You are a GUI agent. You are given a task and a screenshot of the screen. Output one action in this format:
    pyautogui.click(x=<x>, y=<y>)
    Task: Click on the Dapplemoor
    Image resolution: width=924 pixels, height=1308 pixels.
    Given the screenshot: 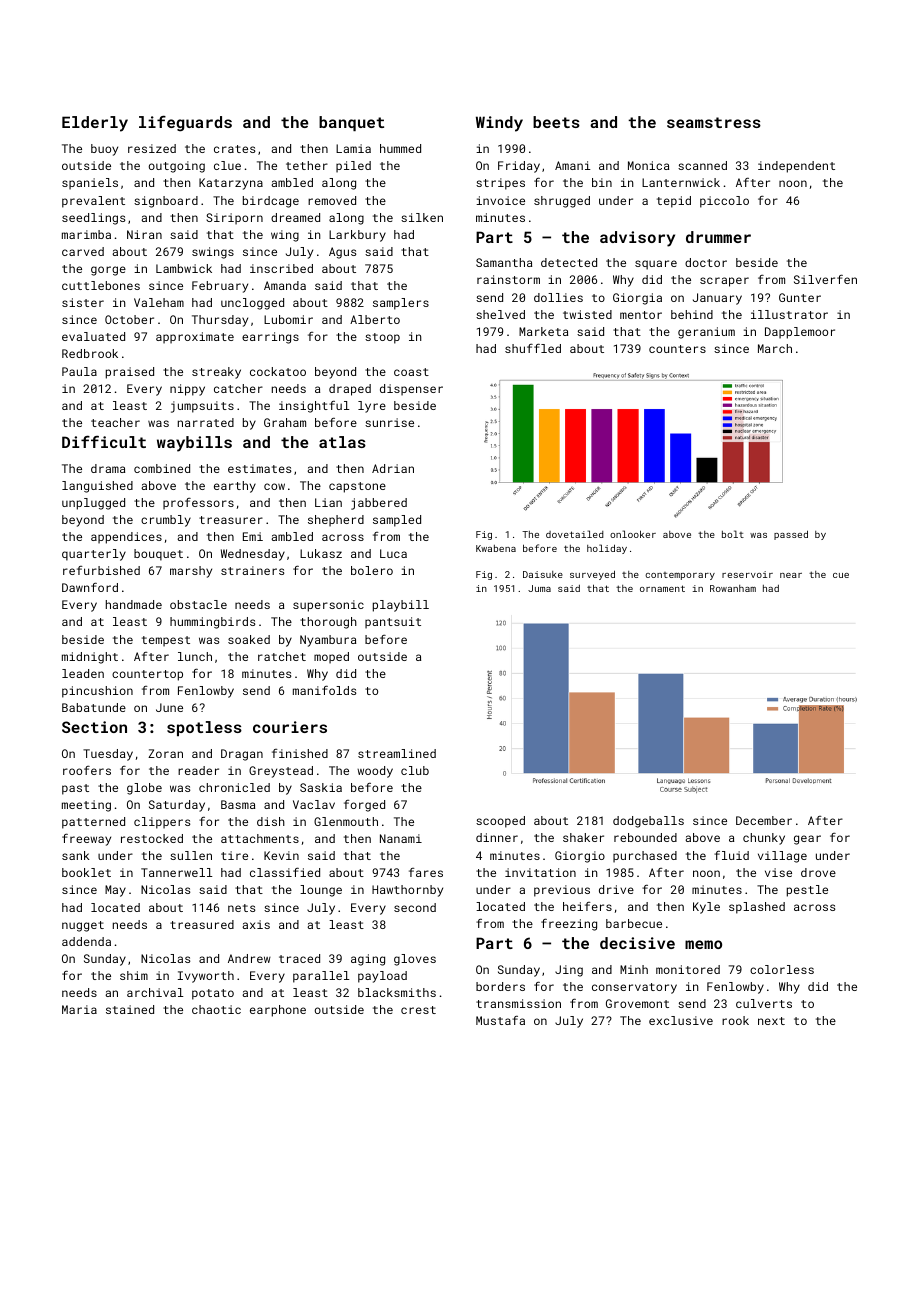 What is the action you would take?
    pyautogui.click(x=800, y=333)
